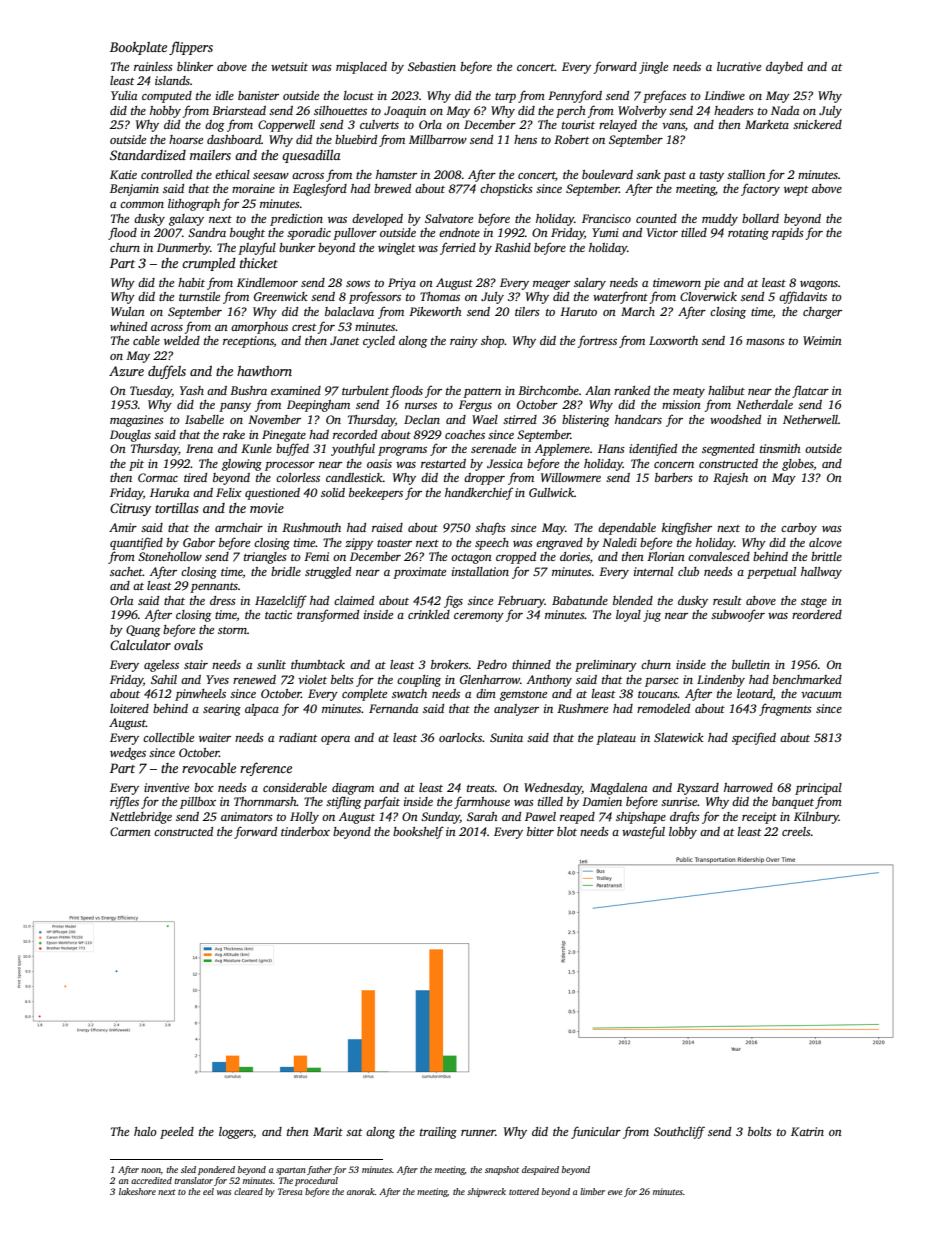 The height and width of the screenshot is (1233, 952). What do you see at coordinates (679, 1132) in the screenshot?
I see `Southcliff` at bounding box center [679, 1132].
